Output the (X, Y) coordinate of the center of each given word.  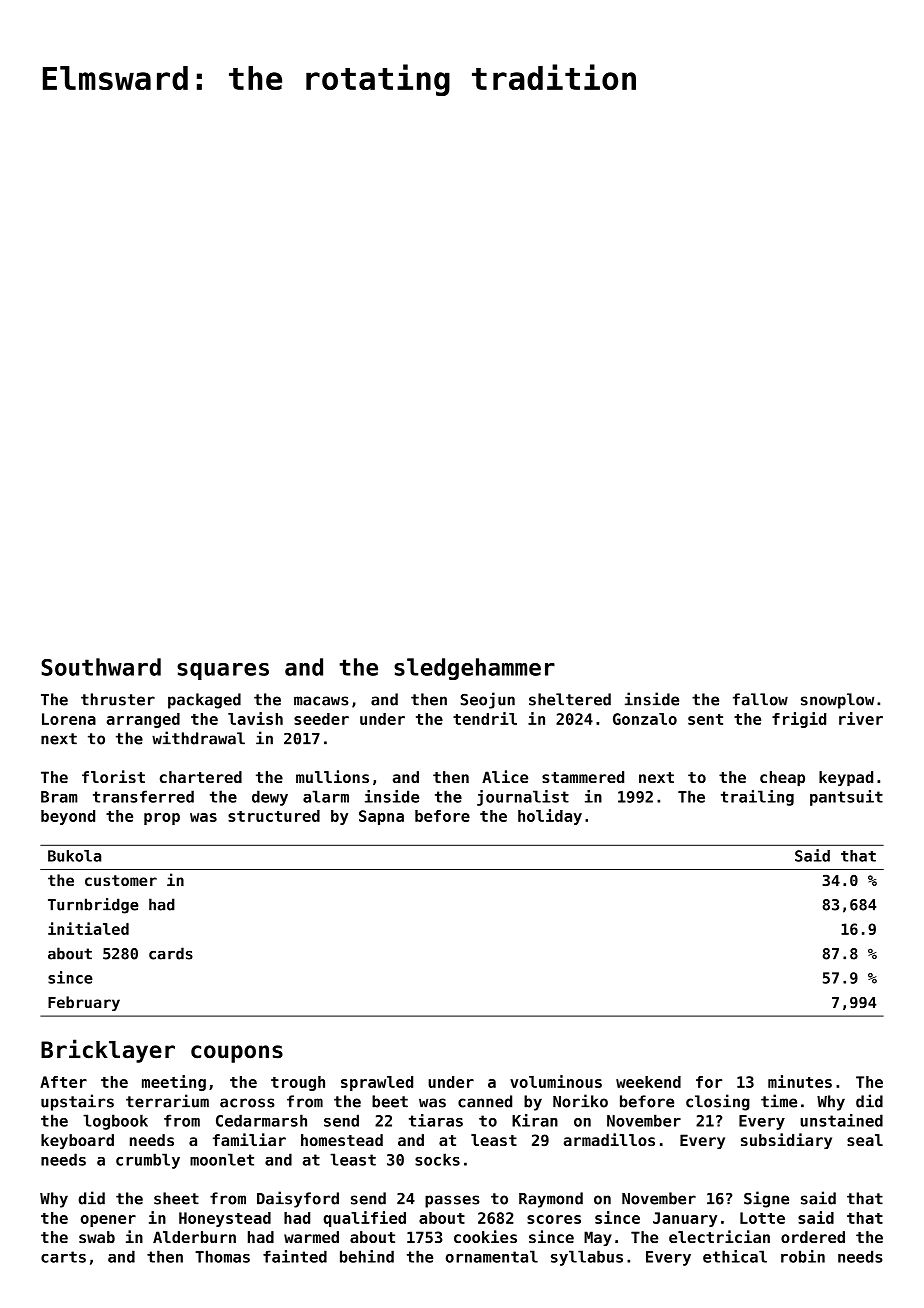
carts (63, 1257)
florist (113, 776)
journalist (523, 798)
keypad (846, 778)
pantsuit (846, 798)
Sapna (381, 817)
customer (121, 880)
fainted (295, 1256)
